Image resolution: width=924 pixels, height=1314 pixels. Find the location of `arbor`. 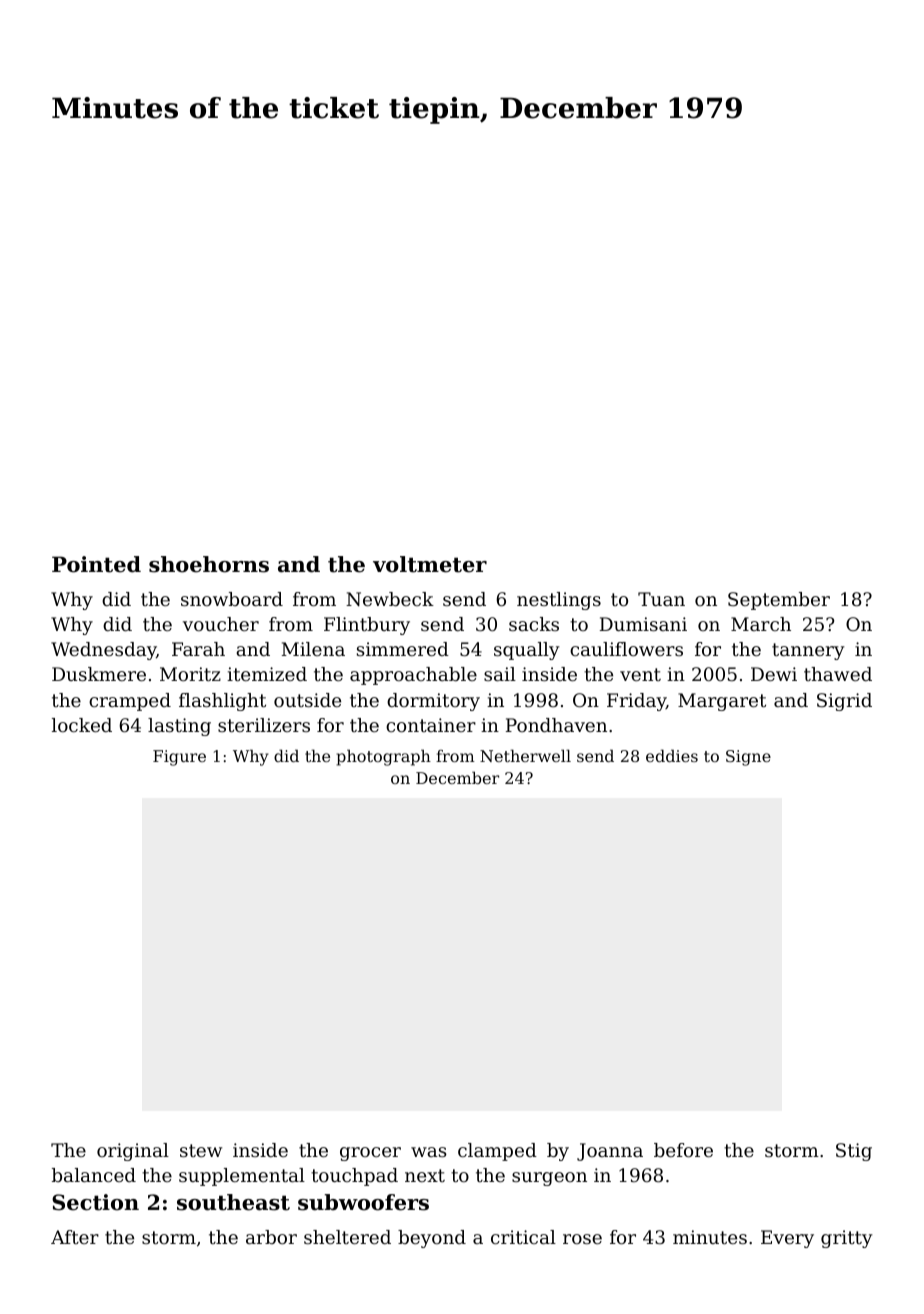

arbor is located at coordinates (271, 1237).
